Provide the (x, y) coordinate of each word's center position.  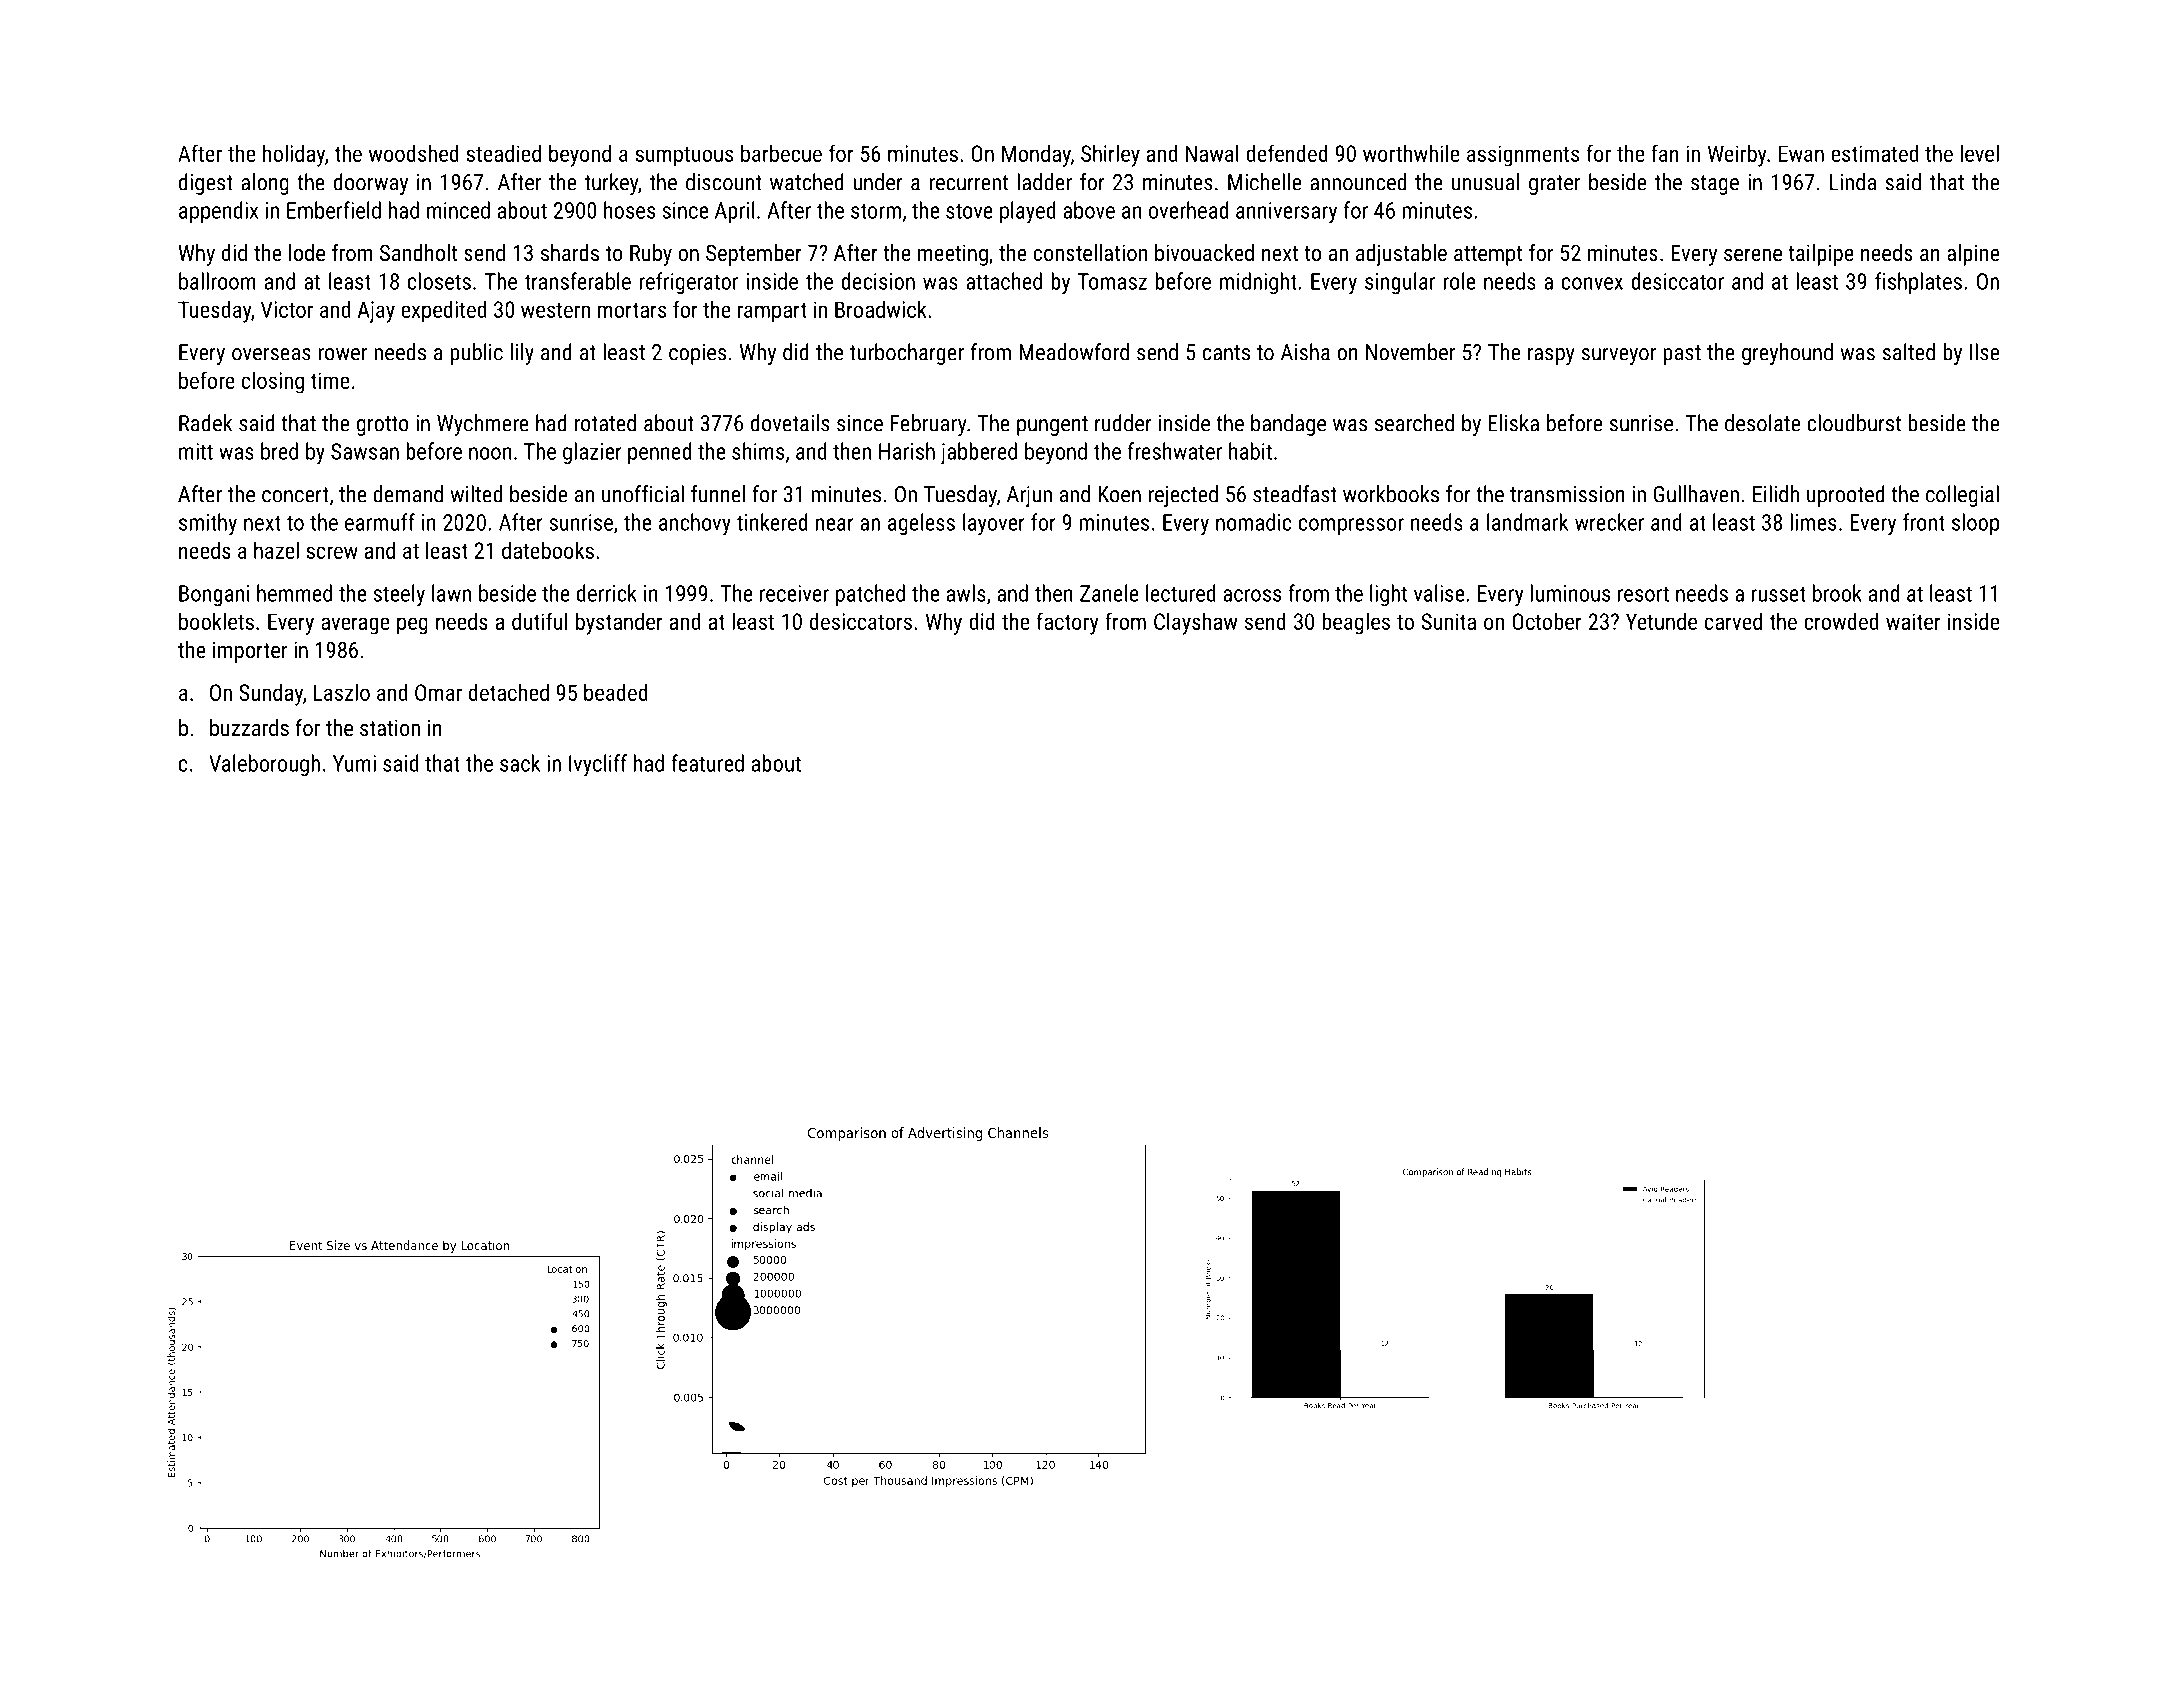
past (1682, 355)
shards (570, 252)
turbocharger (907, 354)
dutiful (539, 621)
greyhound (1787, 354)
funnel (718, 494)
